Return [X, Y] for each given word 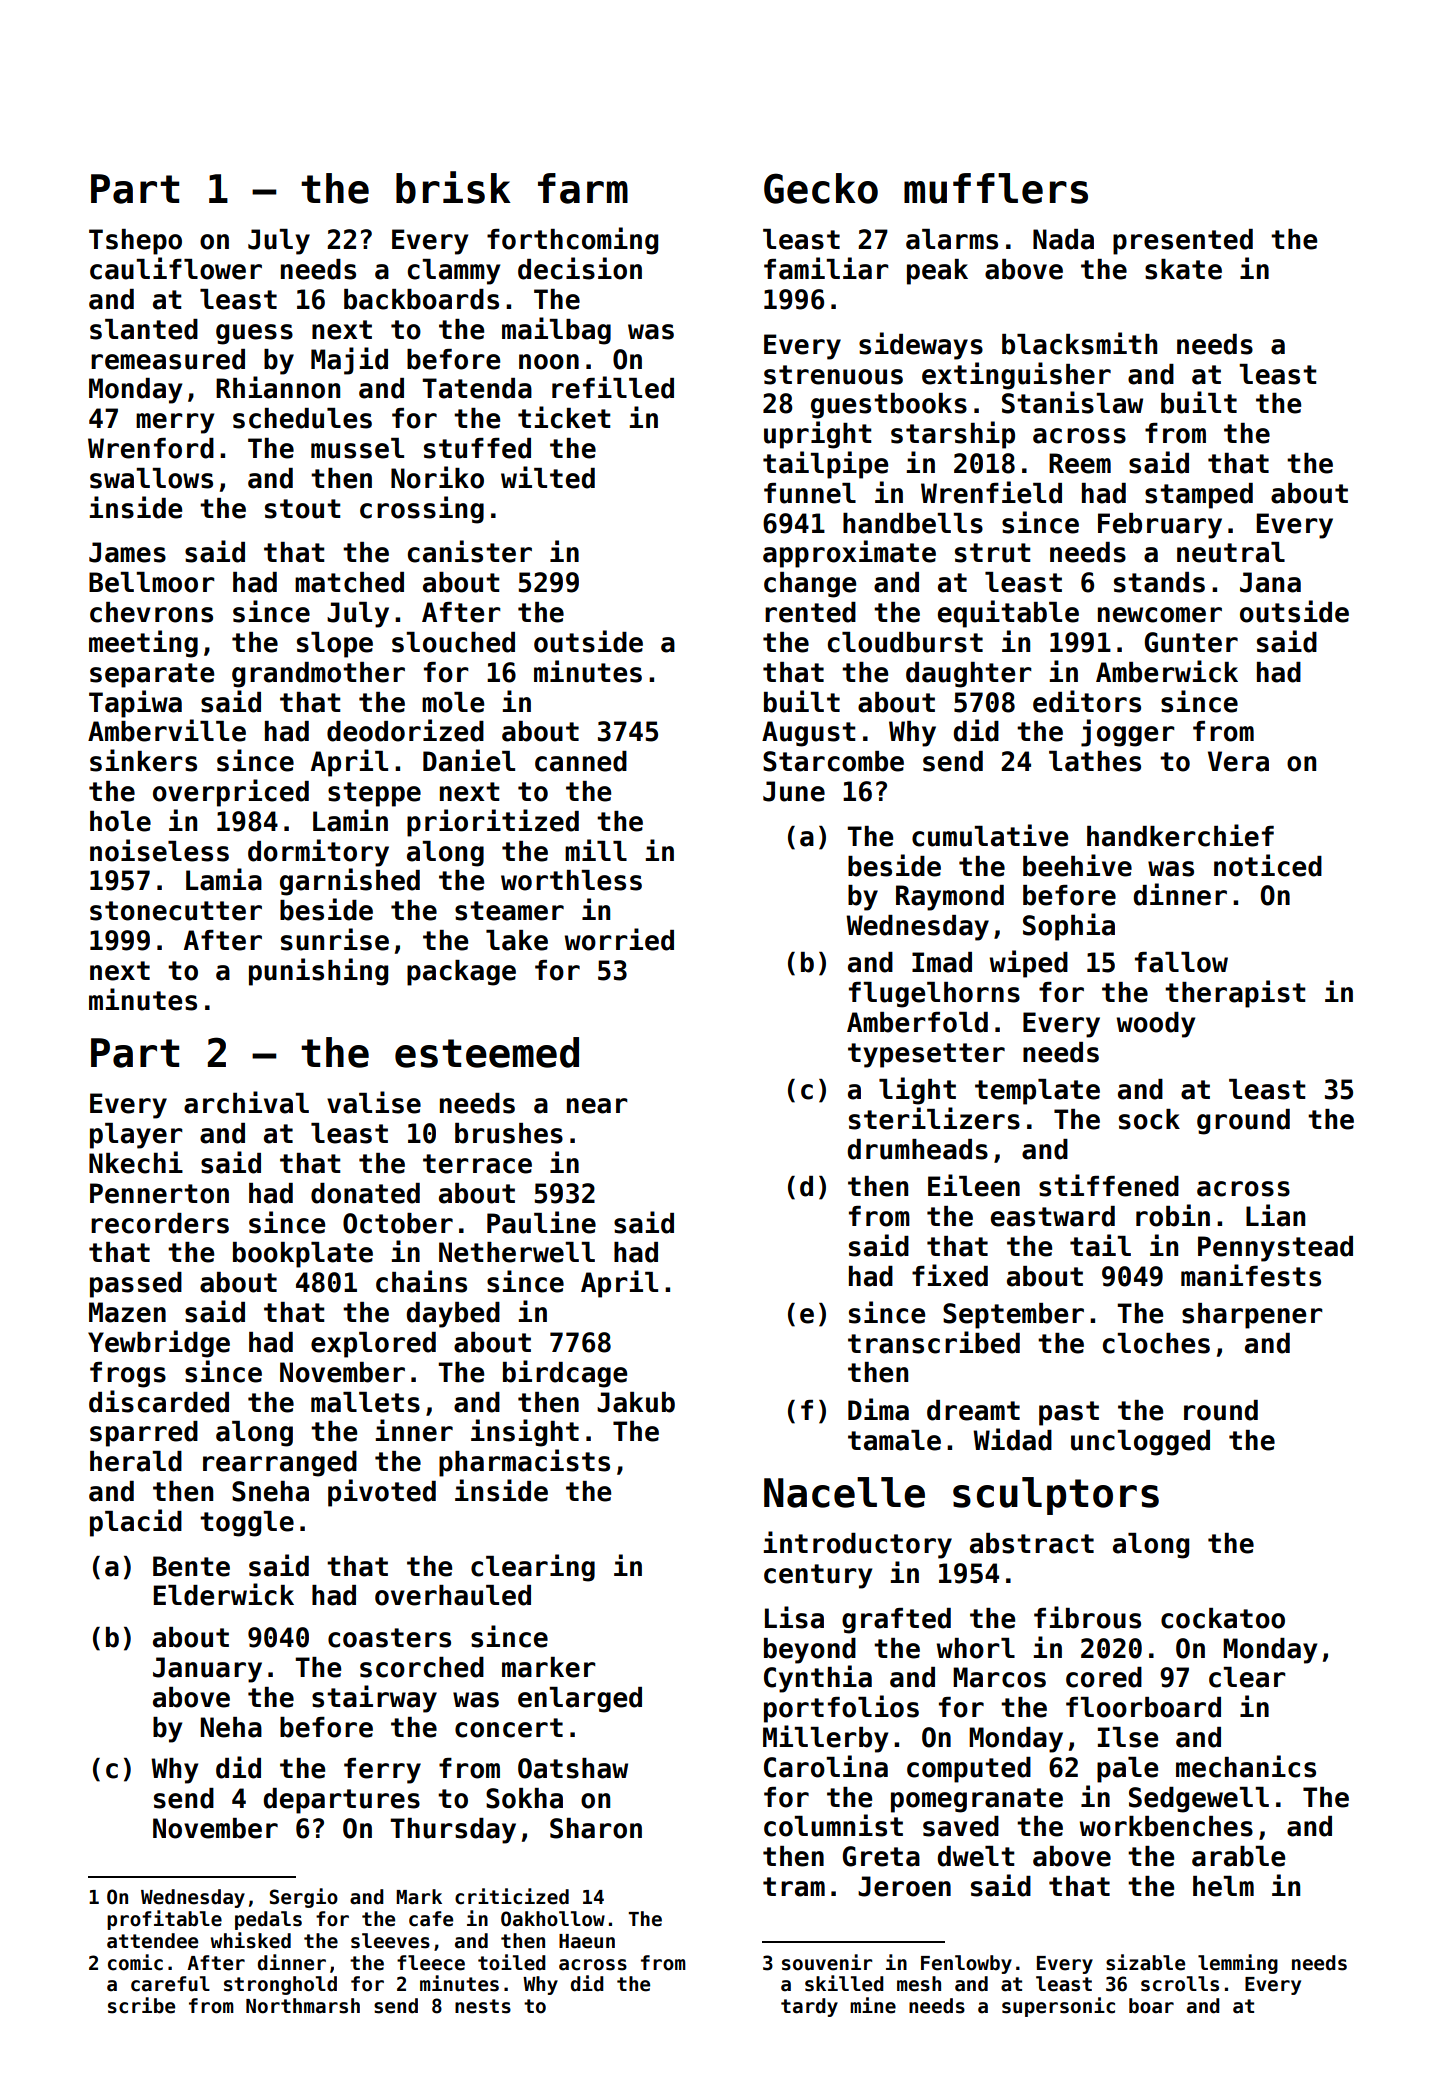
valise [374, 1102]
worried [619, 939]
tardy [809, 2007]
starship [953, 435]
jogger [1128, 733]
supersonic [1058, 2007]
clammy [454, 272]
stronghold [280, 1985]
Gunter [1191, 642]
